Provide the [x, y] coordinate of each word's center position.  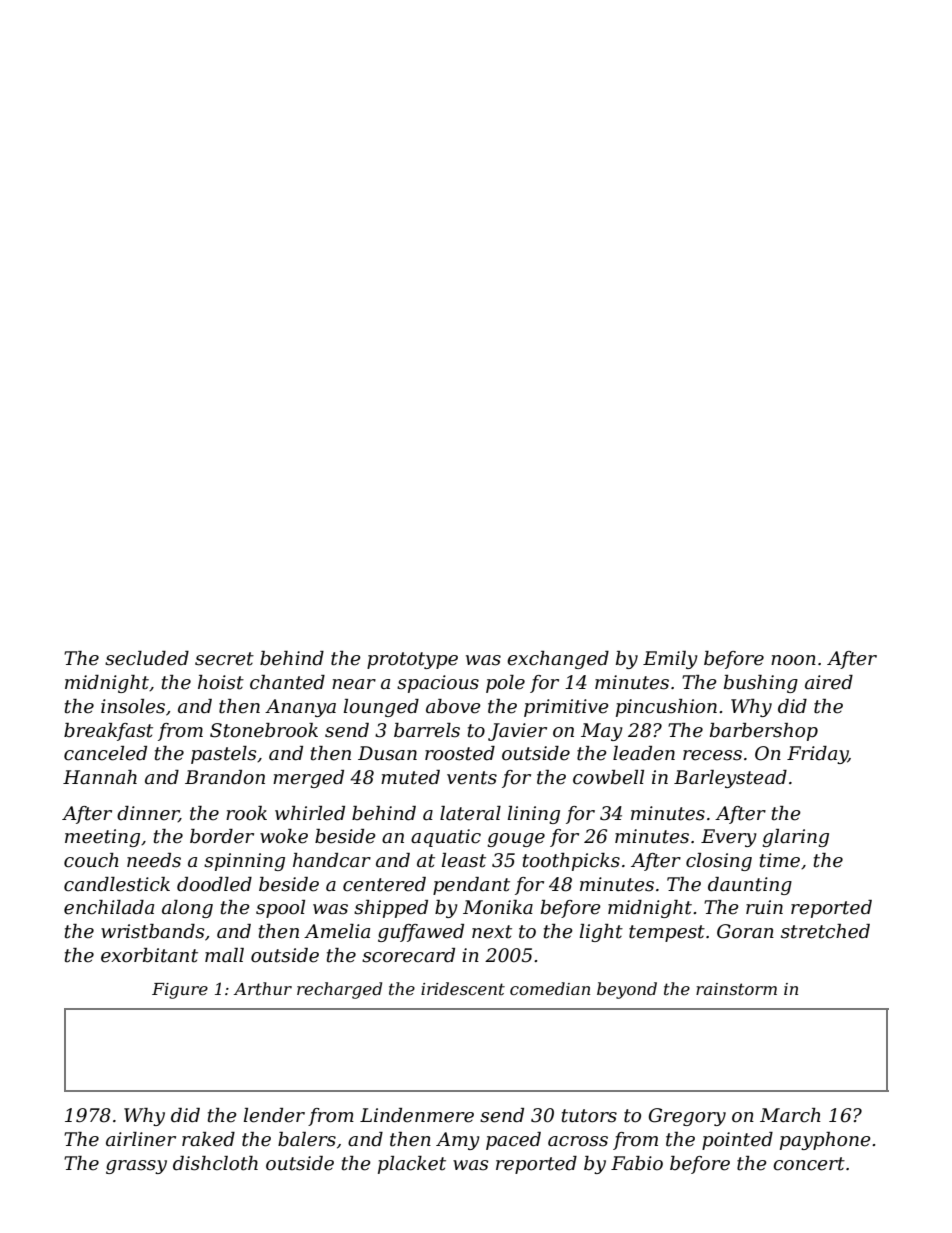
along [187, 909]
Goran [745, 931]
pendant [471, 886]
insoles [133, 706]
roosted [460, 753]
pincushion [666, 708]
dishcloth [215, 1163]
